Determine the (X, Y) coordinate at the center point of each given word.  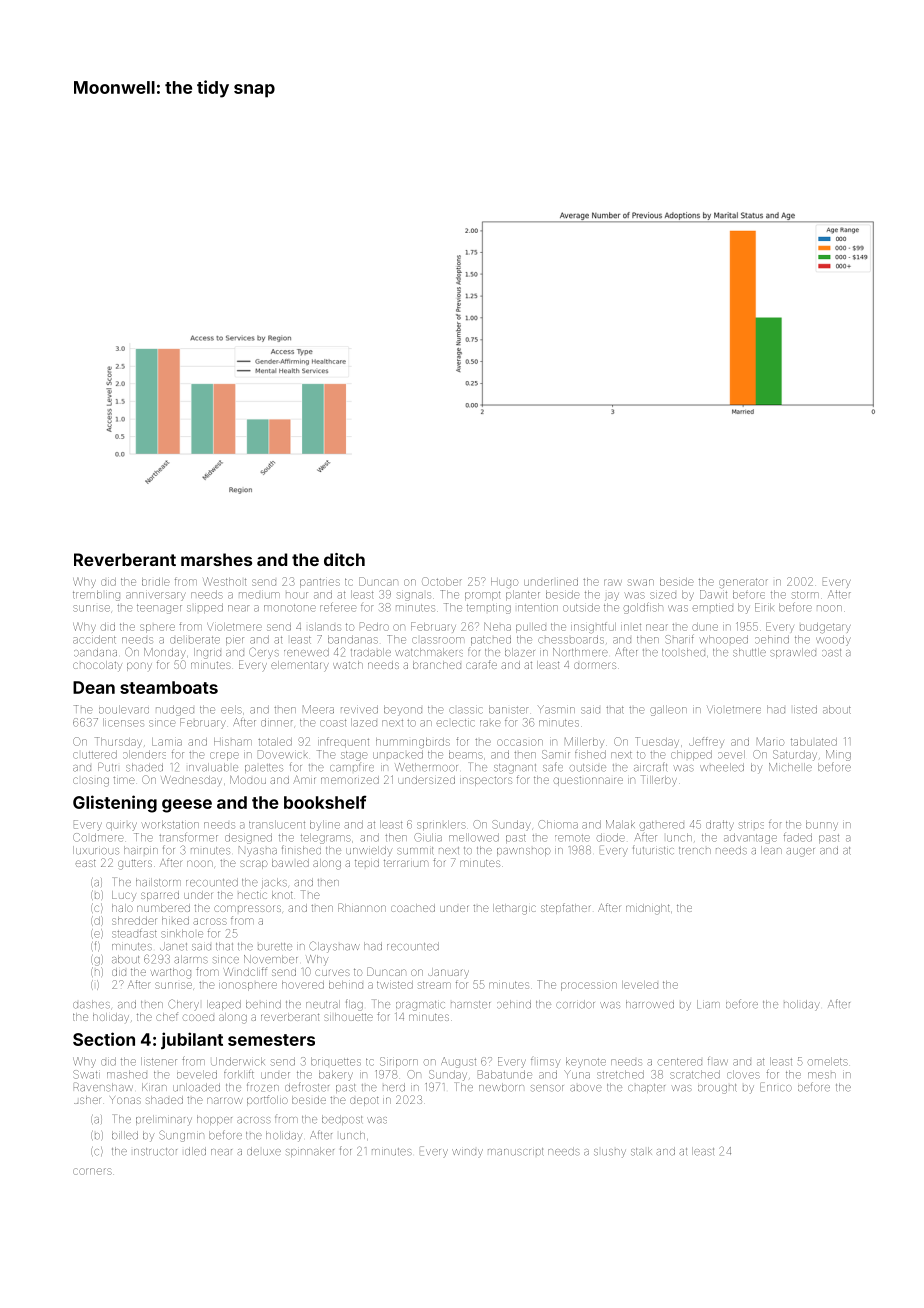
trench (695, 851)
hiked (175, 921)
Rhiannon (362, 907)
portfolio (267, 1100)
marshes (216, 559)
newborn (501, 1087)
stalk (641, 1151)
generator (743, 583)
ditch (344, 559)
